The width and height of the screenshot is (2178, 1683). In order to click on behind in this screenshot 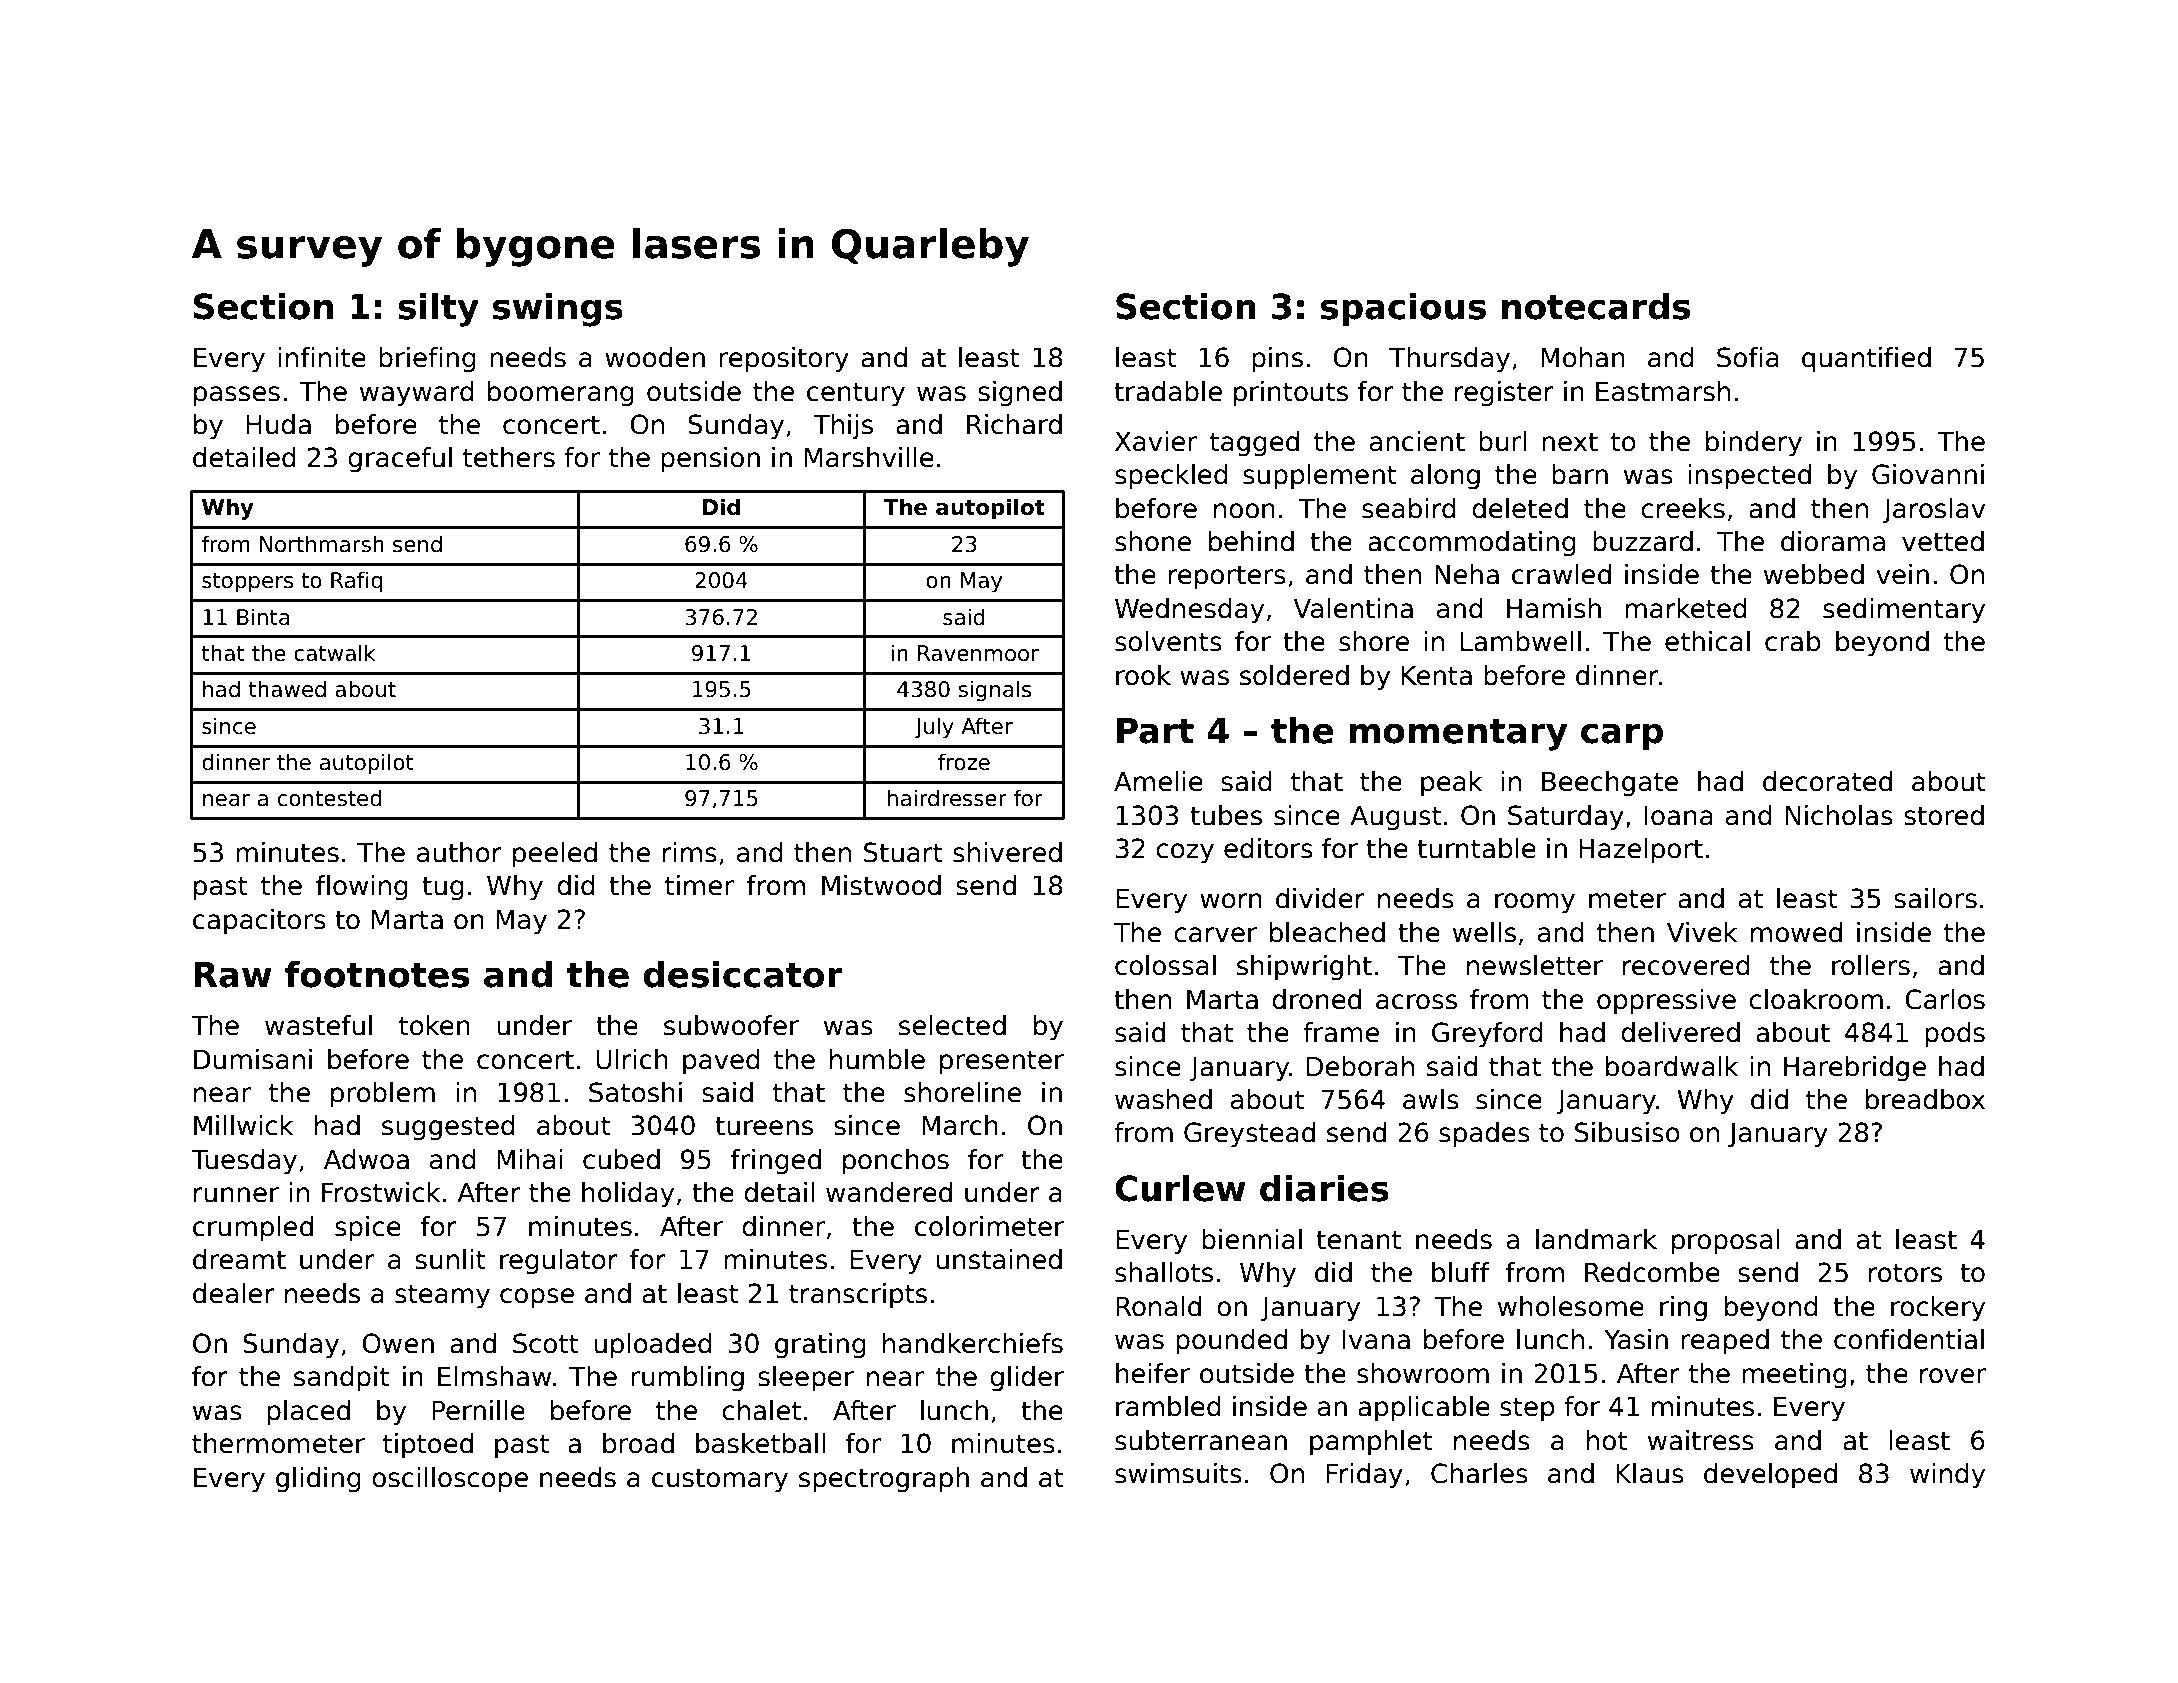, I will do `click(1251, 541)`.
